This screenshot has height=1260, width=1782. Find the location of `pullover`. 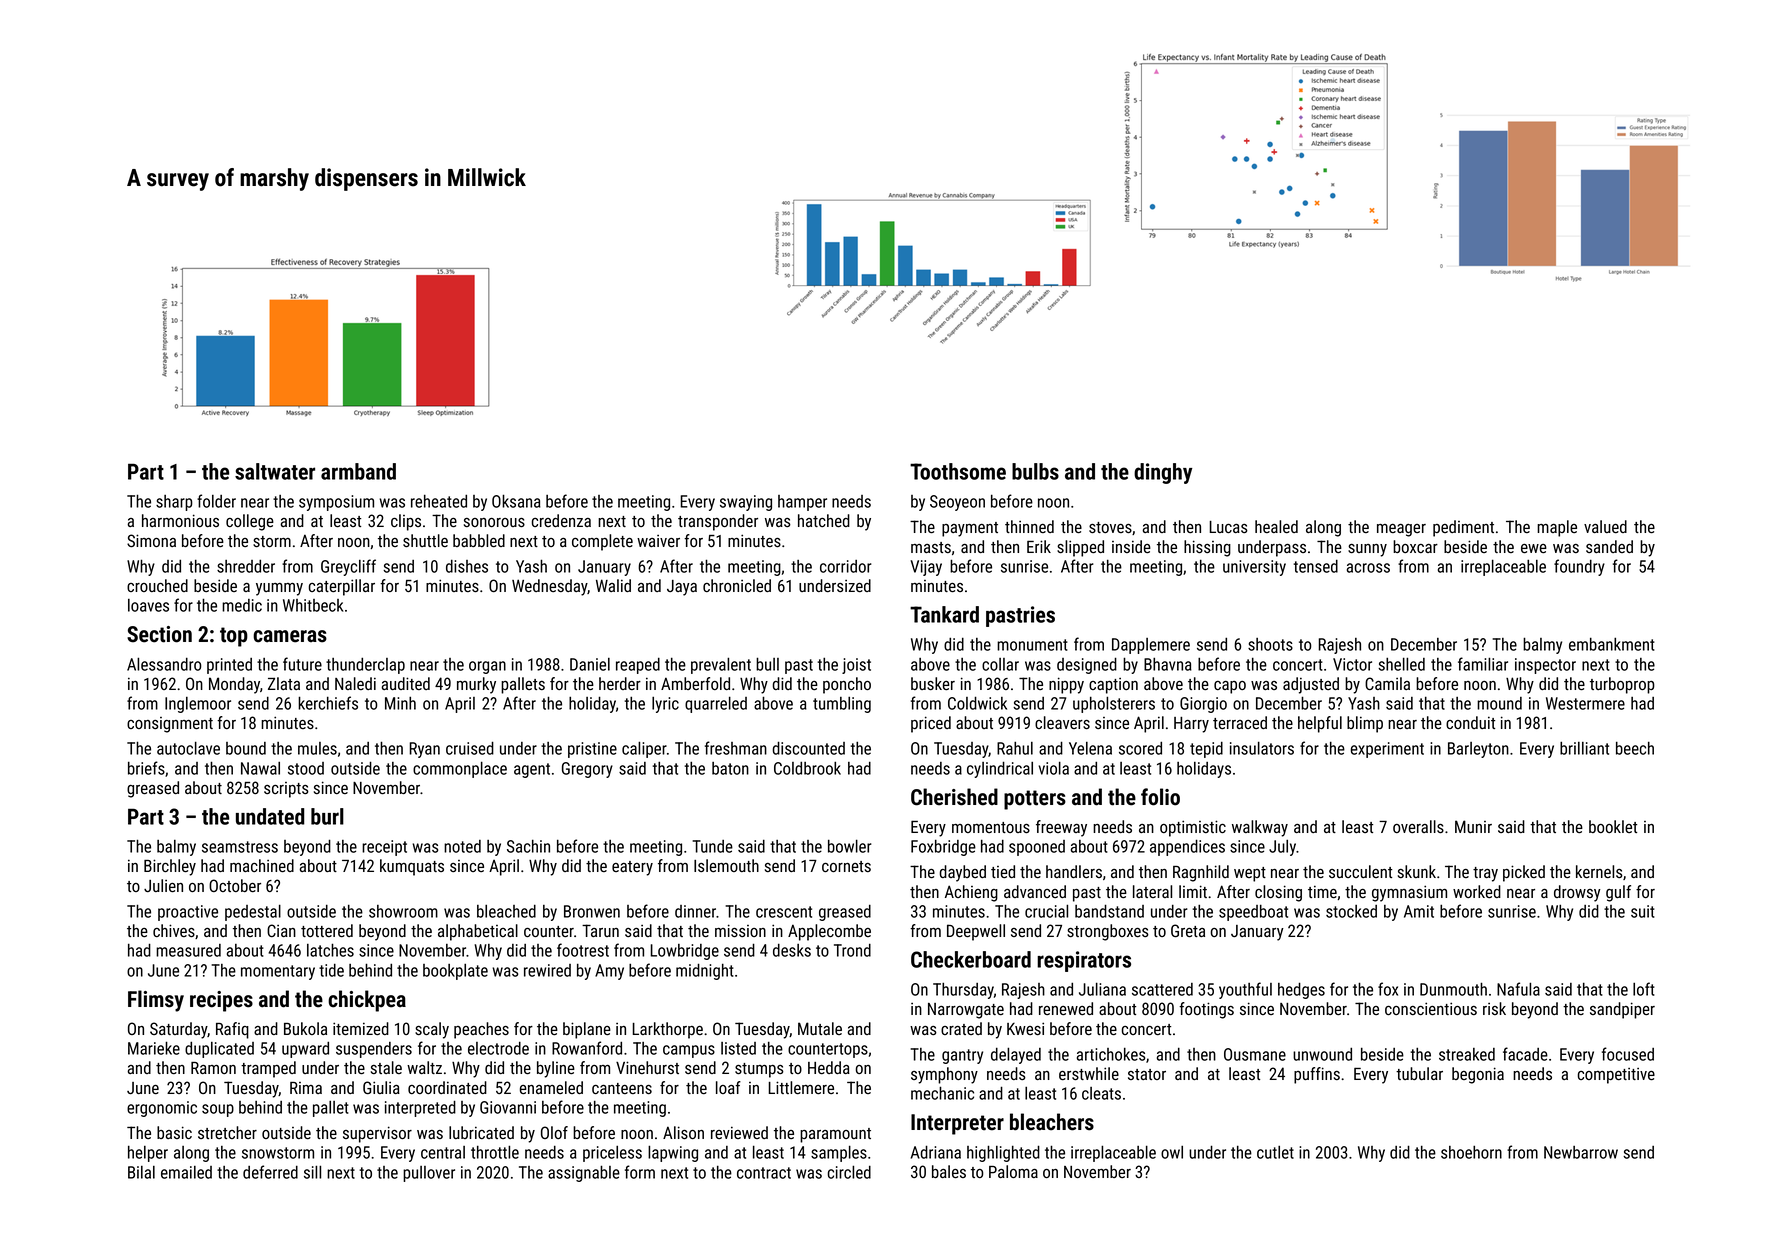

pullover is located at coordinates (429, 1174).
